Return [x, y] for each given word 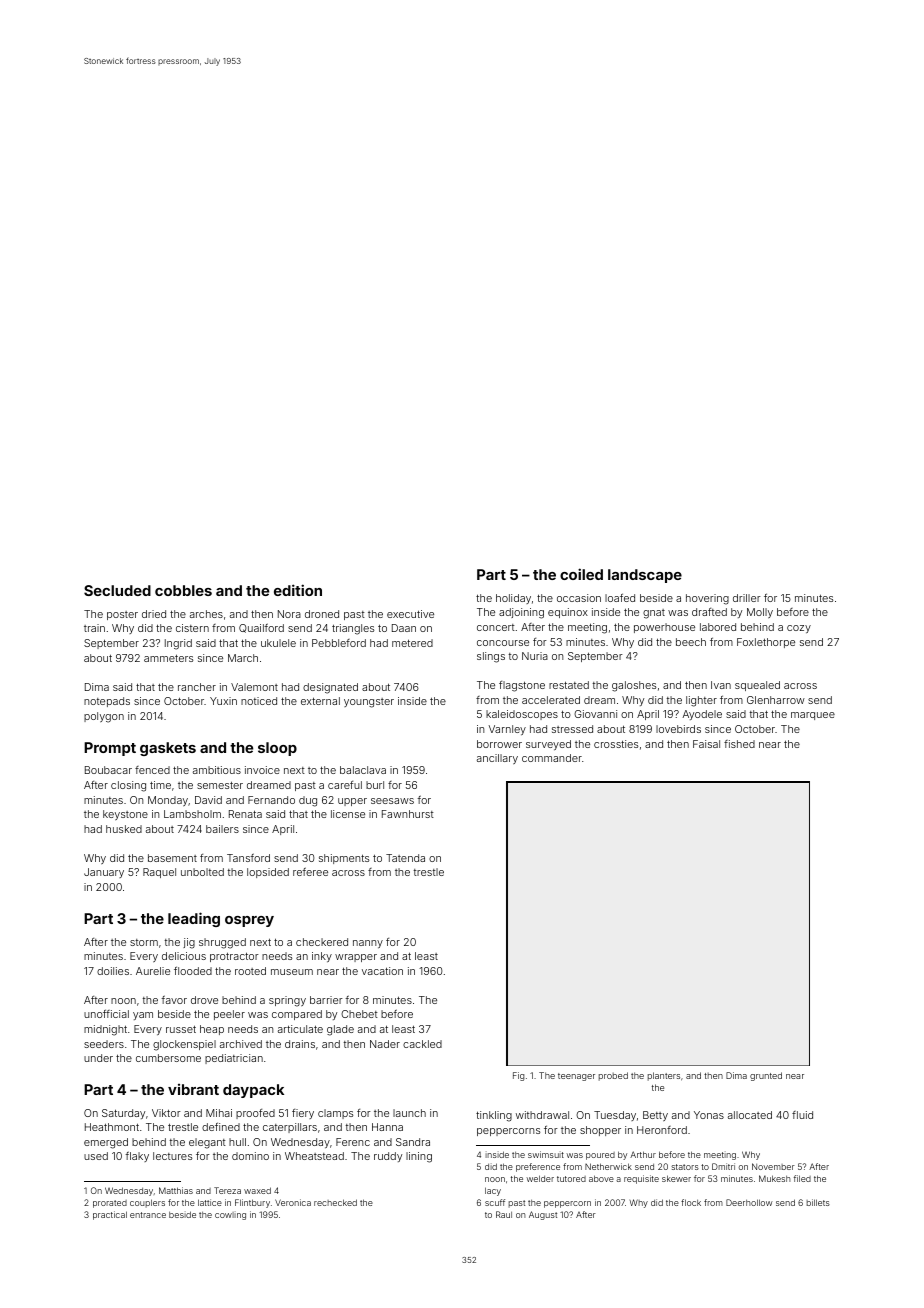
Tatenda [405, 858]
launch [409, 1113]
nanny [368, 944]
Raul [504, 1214]
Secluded [117, 590]
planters [664, 1076]
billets [818, 1202]
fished [739, 744]
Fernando [271, 800]
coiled [581, 574]
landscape [645, 576]
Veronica [293, 1202]
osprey [249, 921]
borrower [499, 744]
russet [181, 1029]
